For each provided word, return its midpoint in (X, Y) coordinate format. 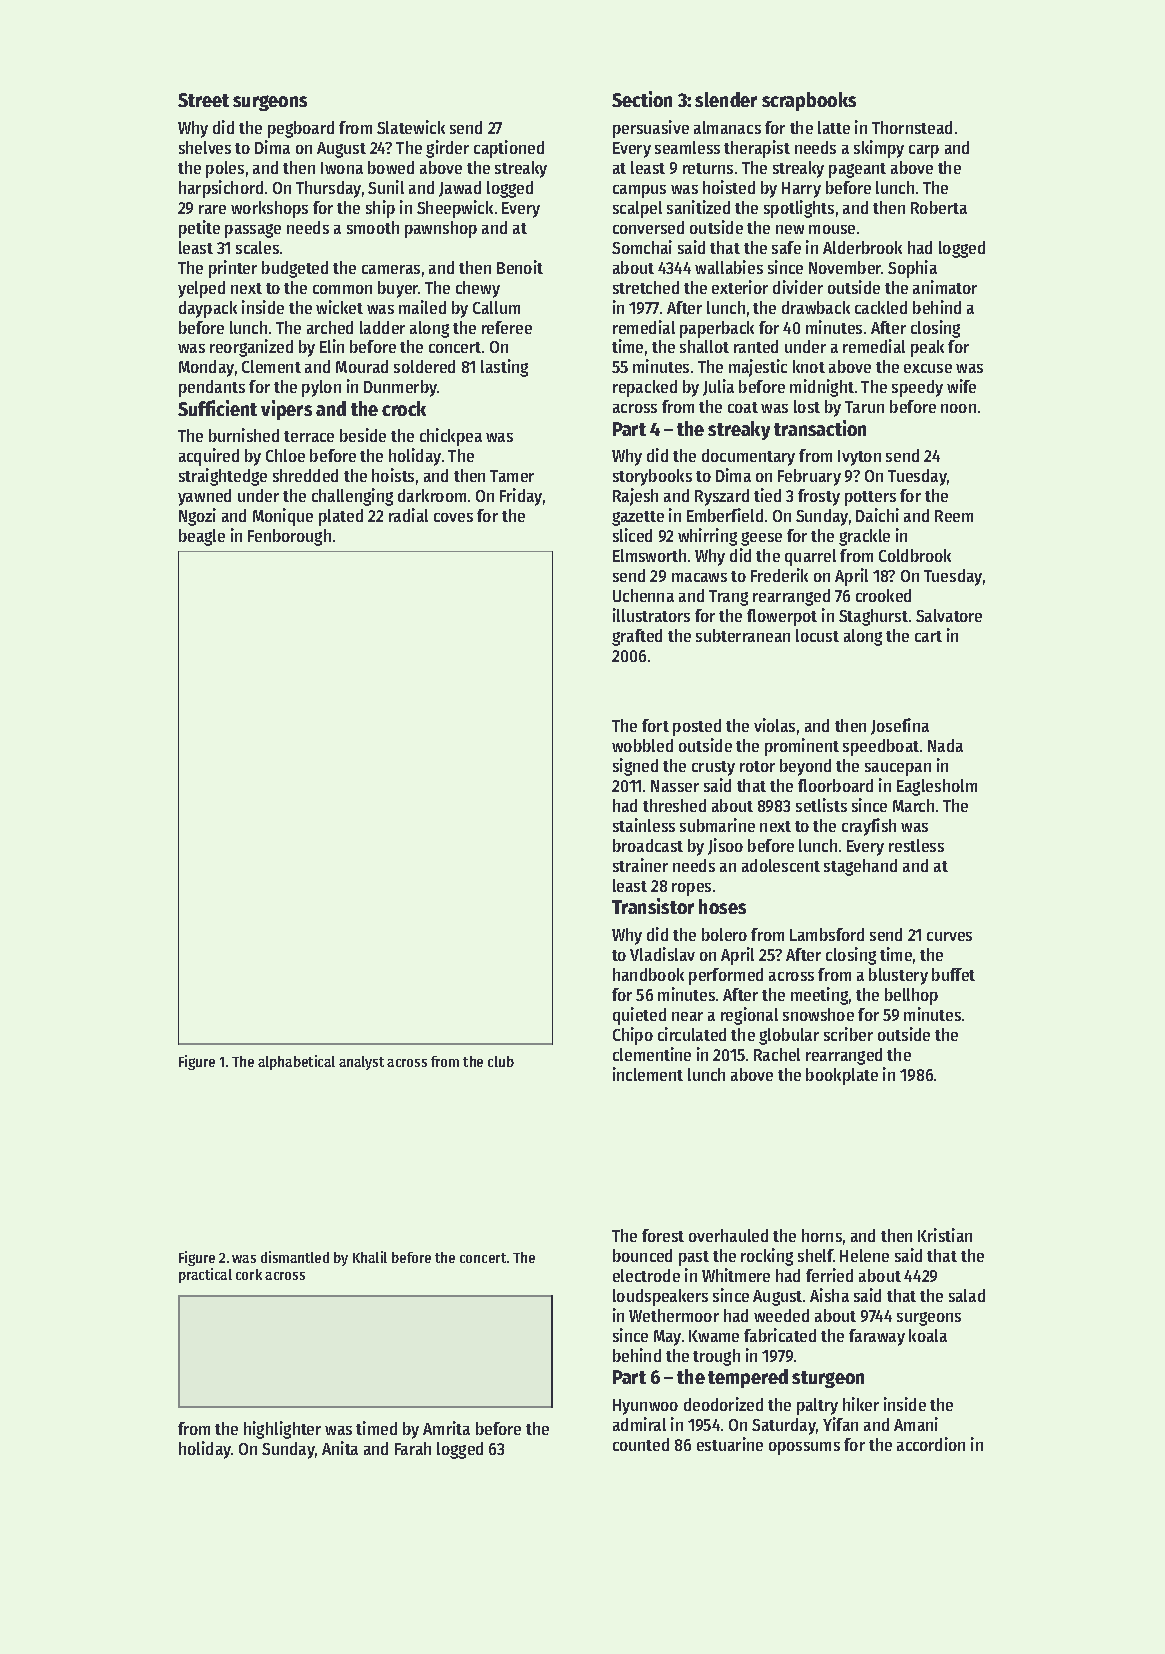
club (501, 1061)
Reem (954, 516)
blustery (898, 976)
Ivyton (859, 458)
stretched (646, 287)
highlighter (282, 1430)
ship (380, 209)
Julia (718, 387)
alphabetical (296, 1062)
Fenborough (289, 537)
